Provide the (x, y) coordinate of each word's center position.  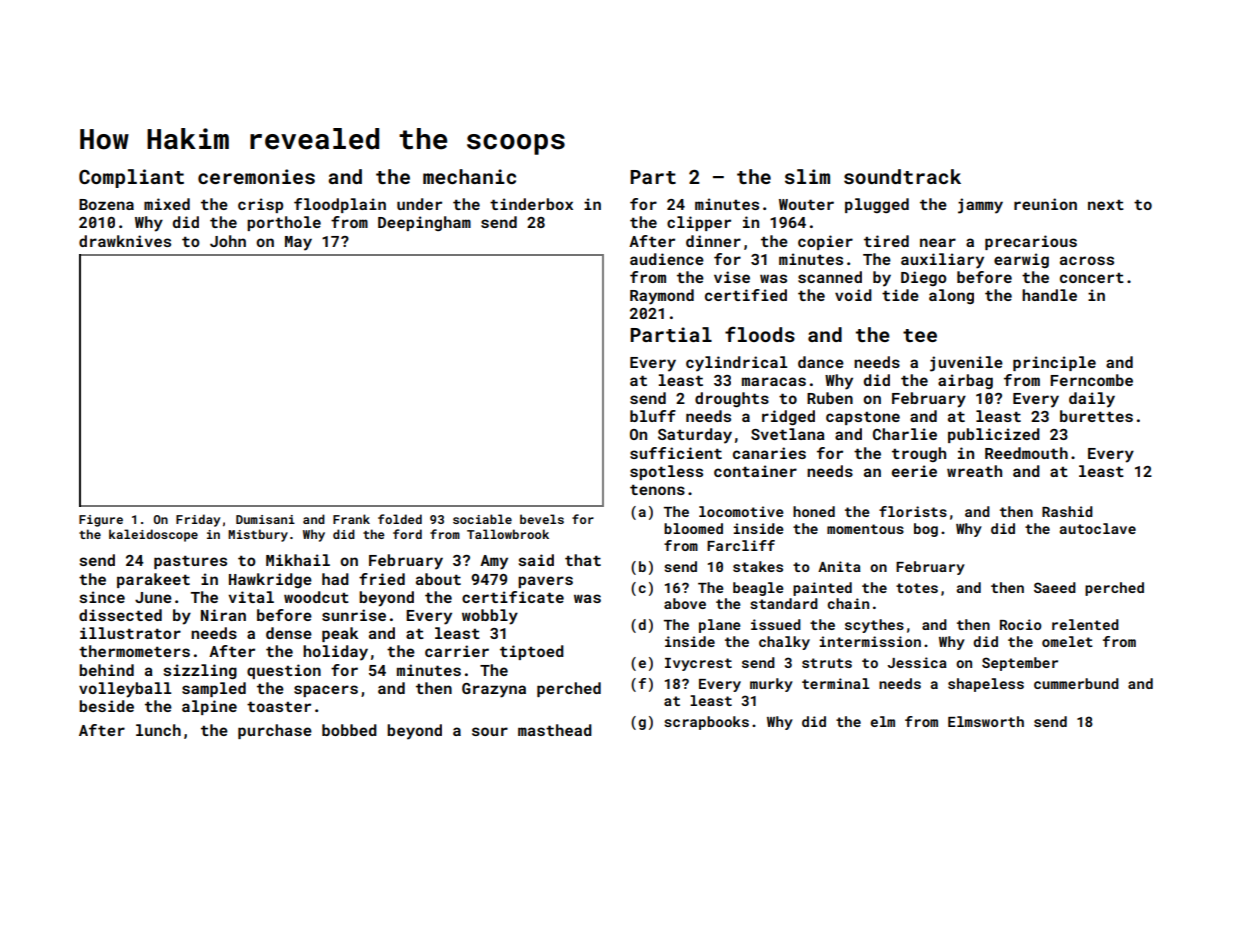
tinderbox (531, 204)
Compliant (131, 178)
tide (900, 295)
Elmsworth (986, 721)
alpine (209, 707)
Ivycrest (698, 664)
